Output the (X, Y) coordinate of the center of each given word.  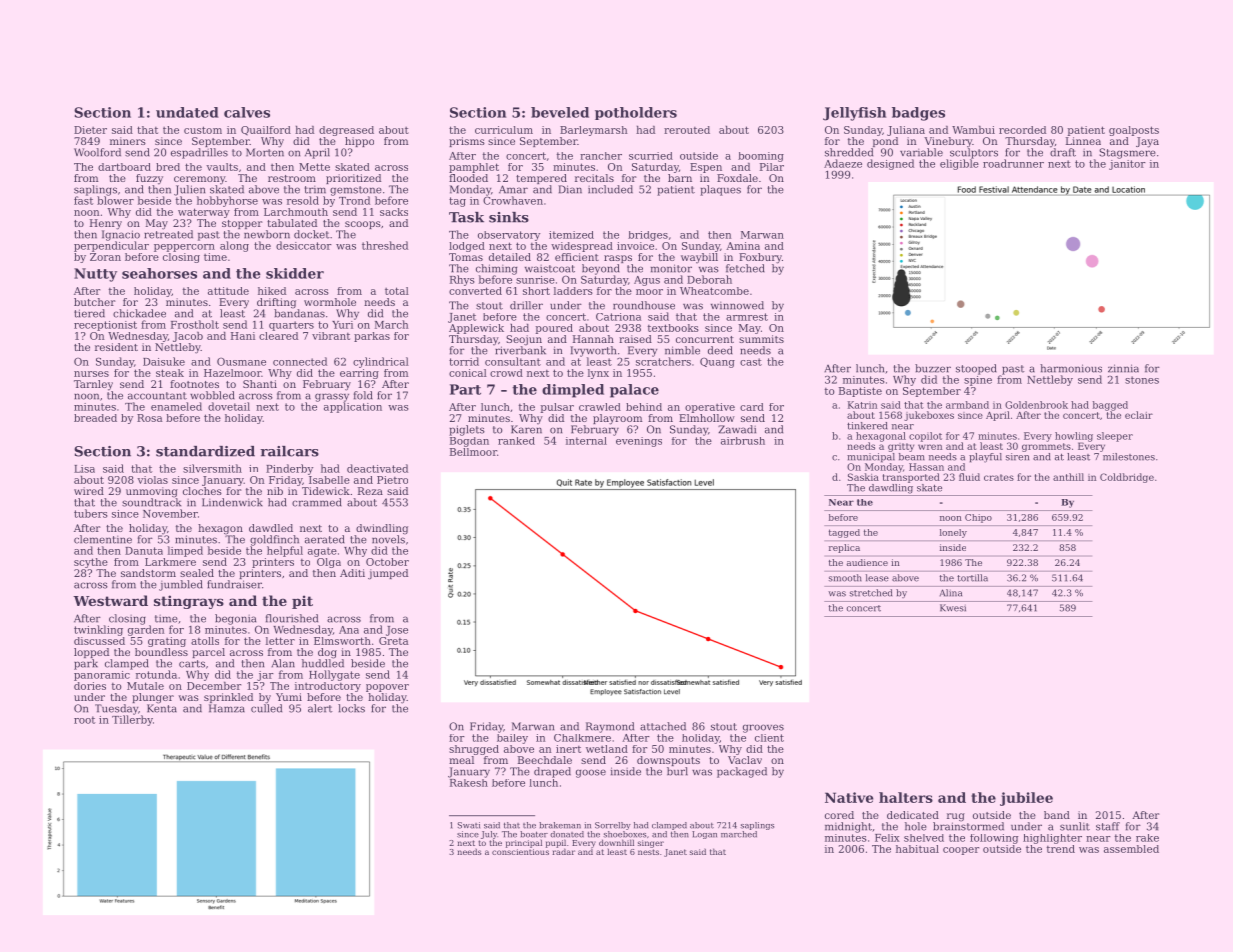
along (234, 246)
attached (663, 726)
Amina (743, 246)
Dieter (90, 130)
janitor (1127, 165)
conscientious (520, 852)
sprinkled (228, 698)
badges (918, 114)
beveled (560, 112)
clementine (103, 539)
